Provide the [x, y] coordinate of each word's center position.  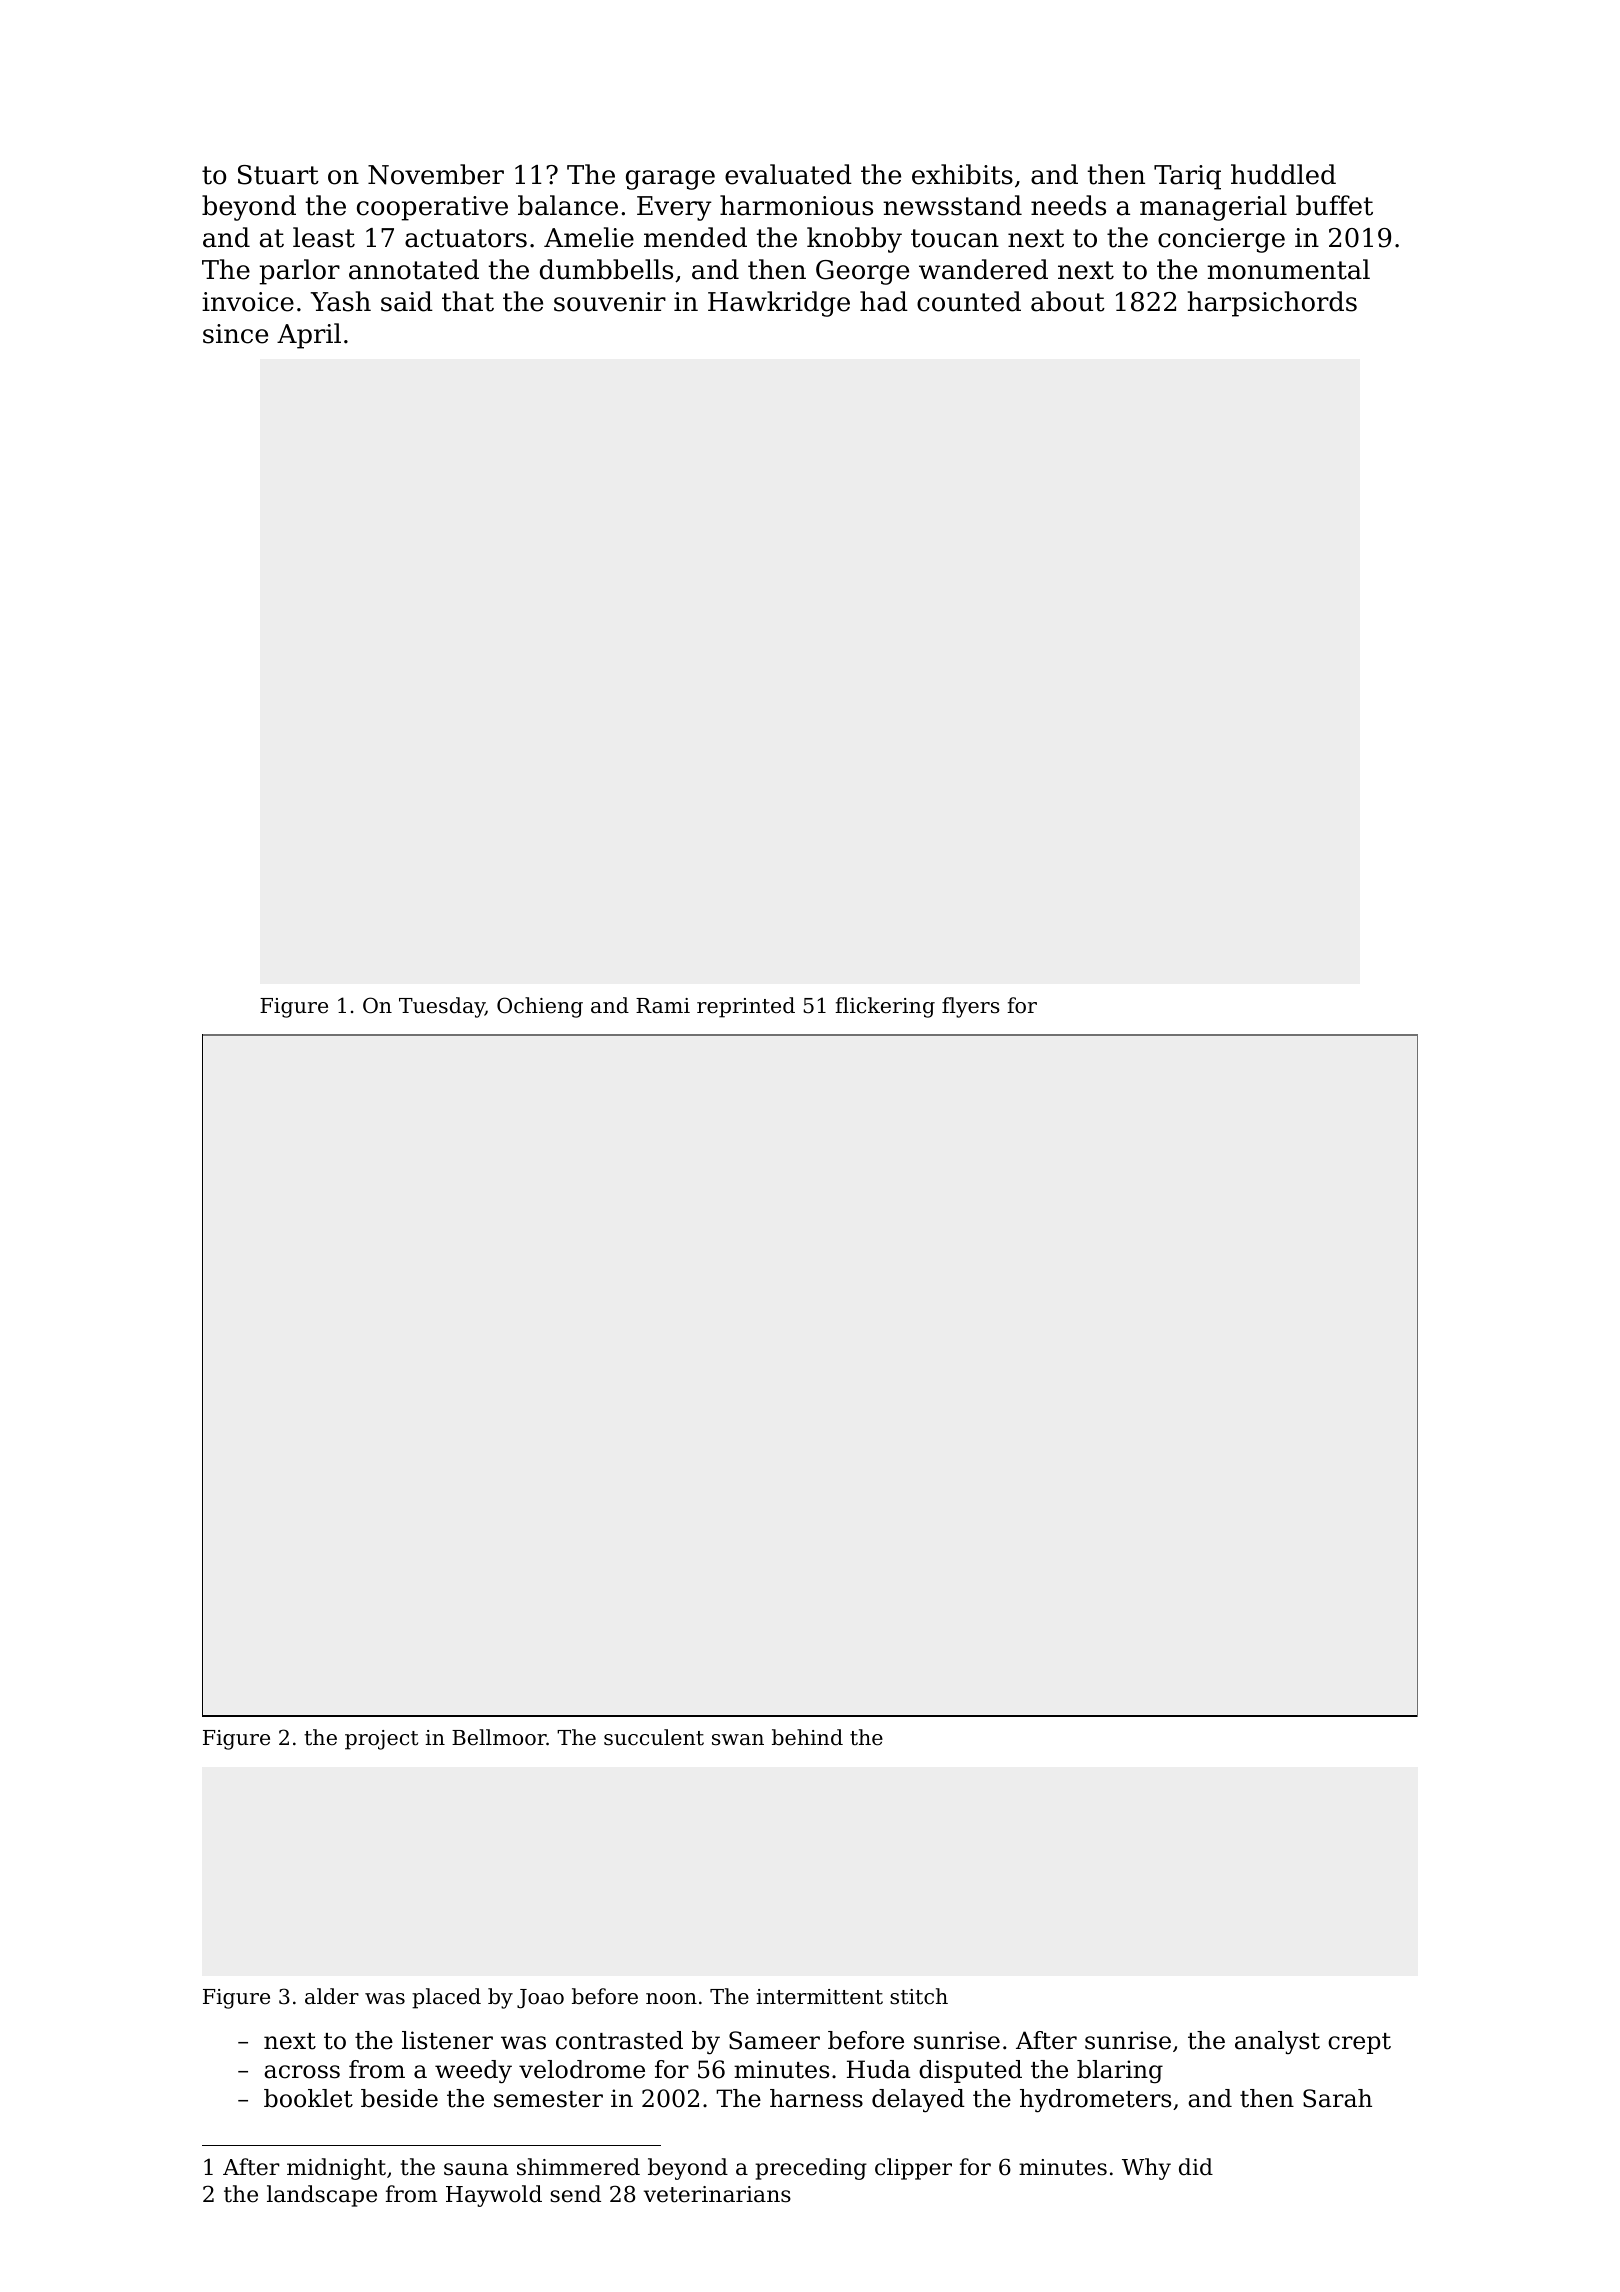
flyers [971, 1007]
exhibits [962, 174]
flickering [885, 1007]
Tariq [1187, 177]
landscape [322, 2196]
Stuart [278, 175]
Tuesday [442, 1007]
